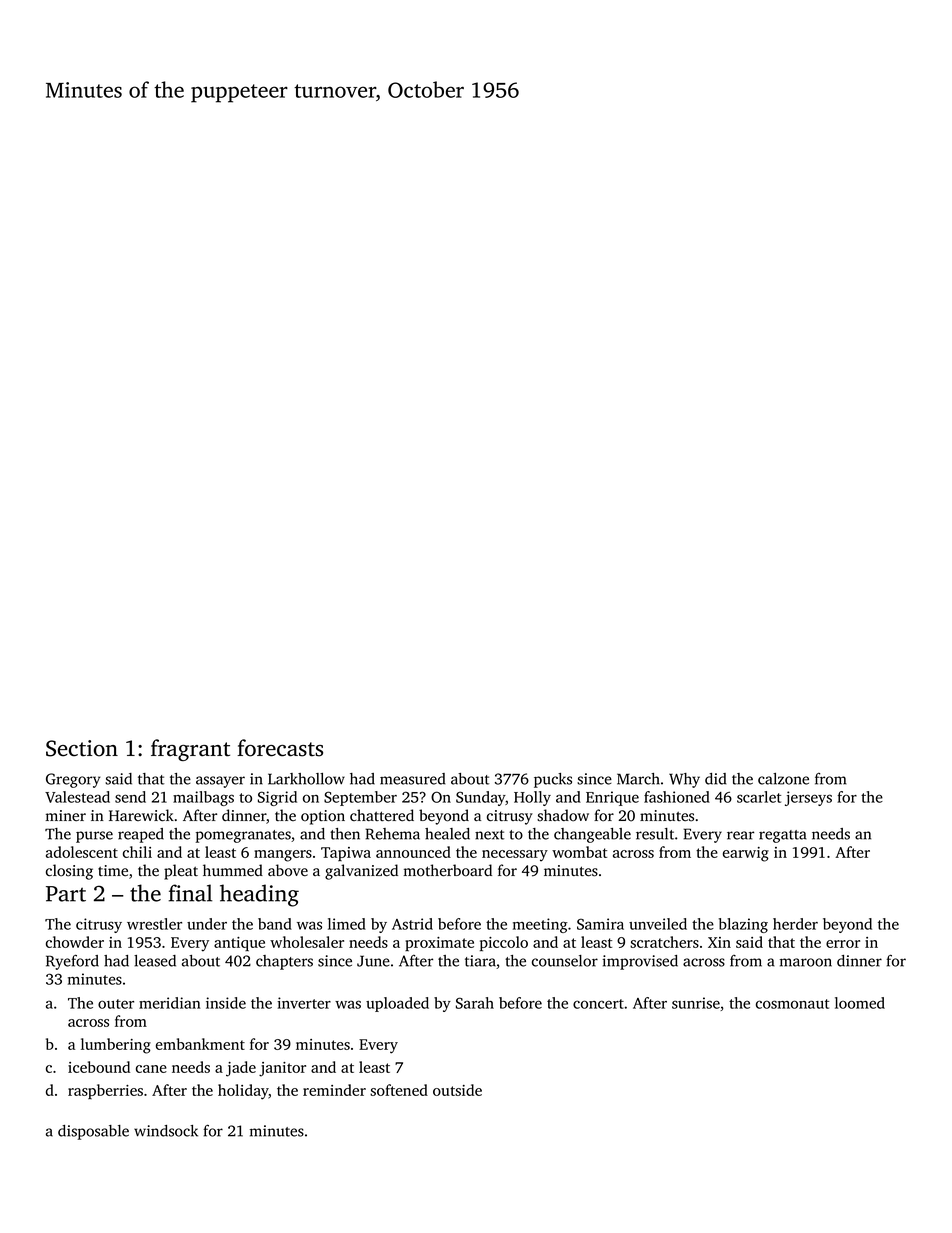  I want to click on calzone, so click(783, 779).
